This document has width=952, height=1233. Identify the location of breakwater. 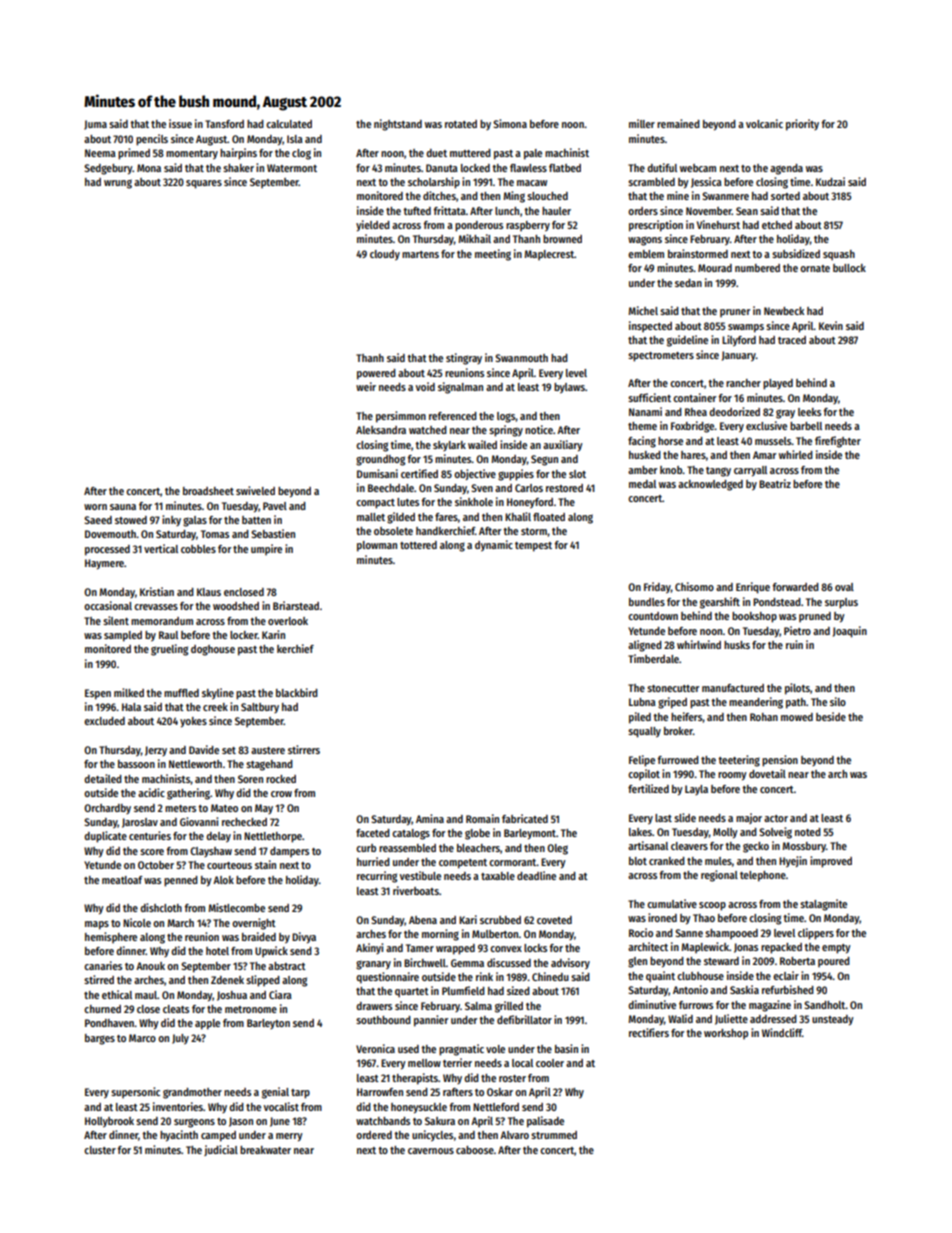
(265, 1150).
